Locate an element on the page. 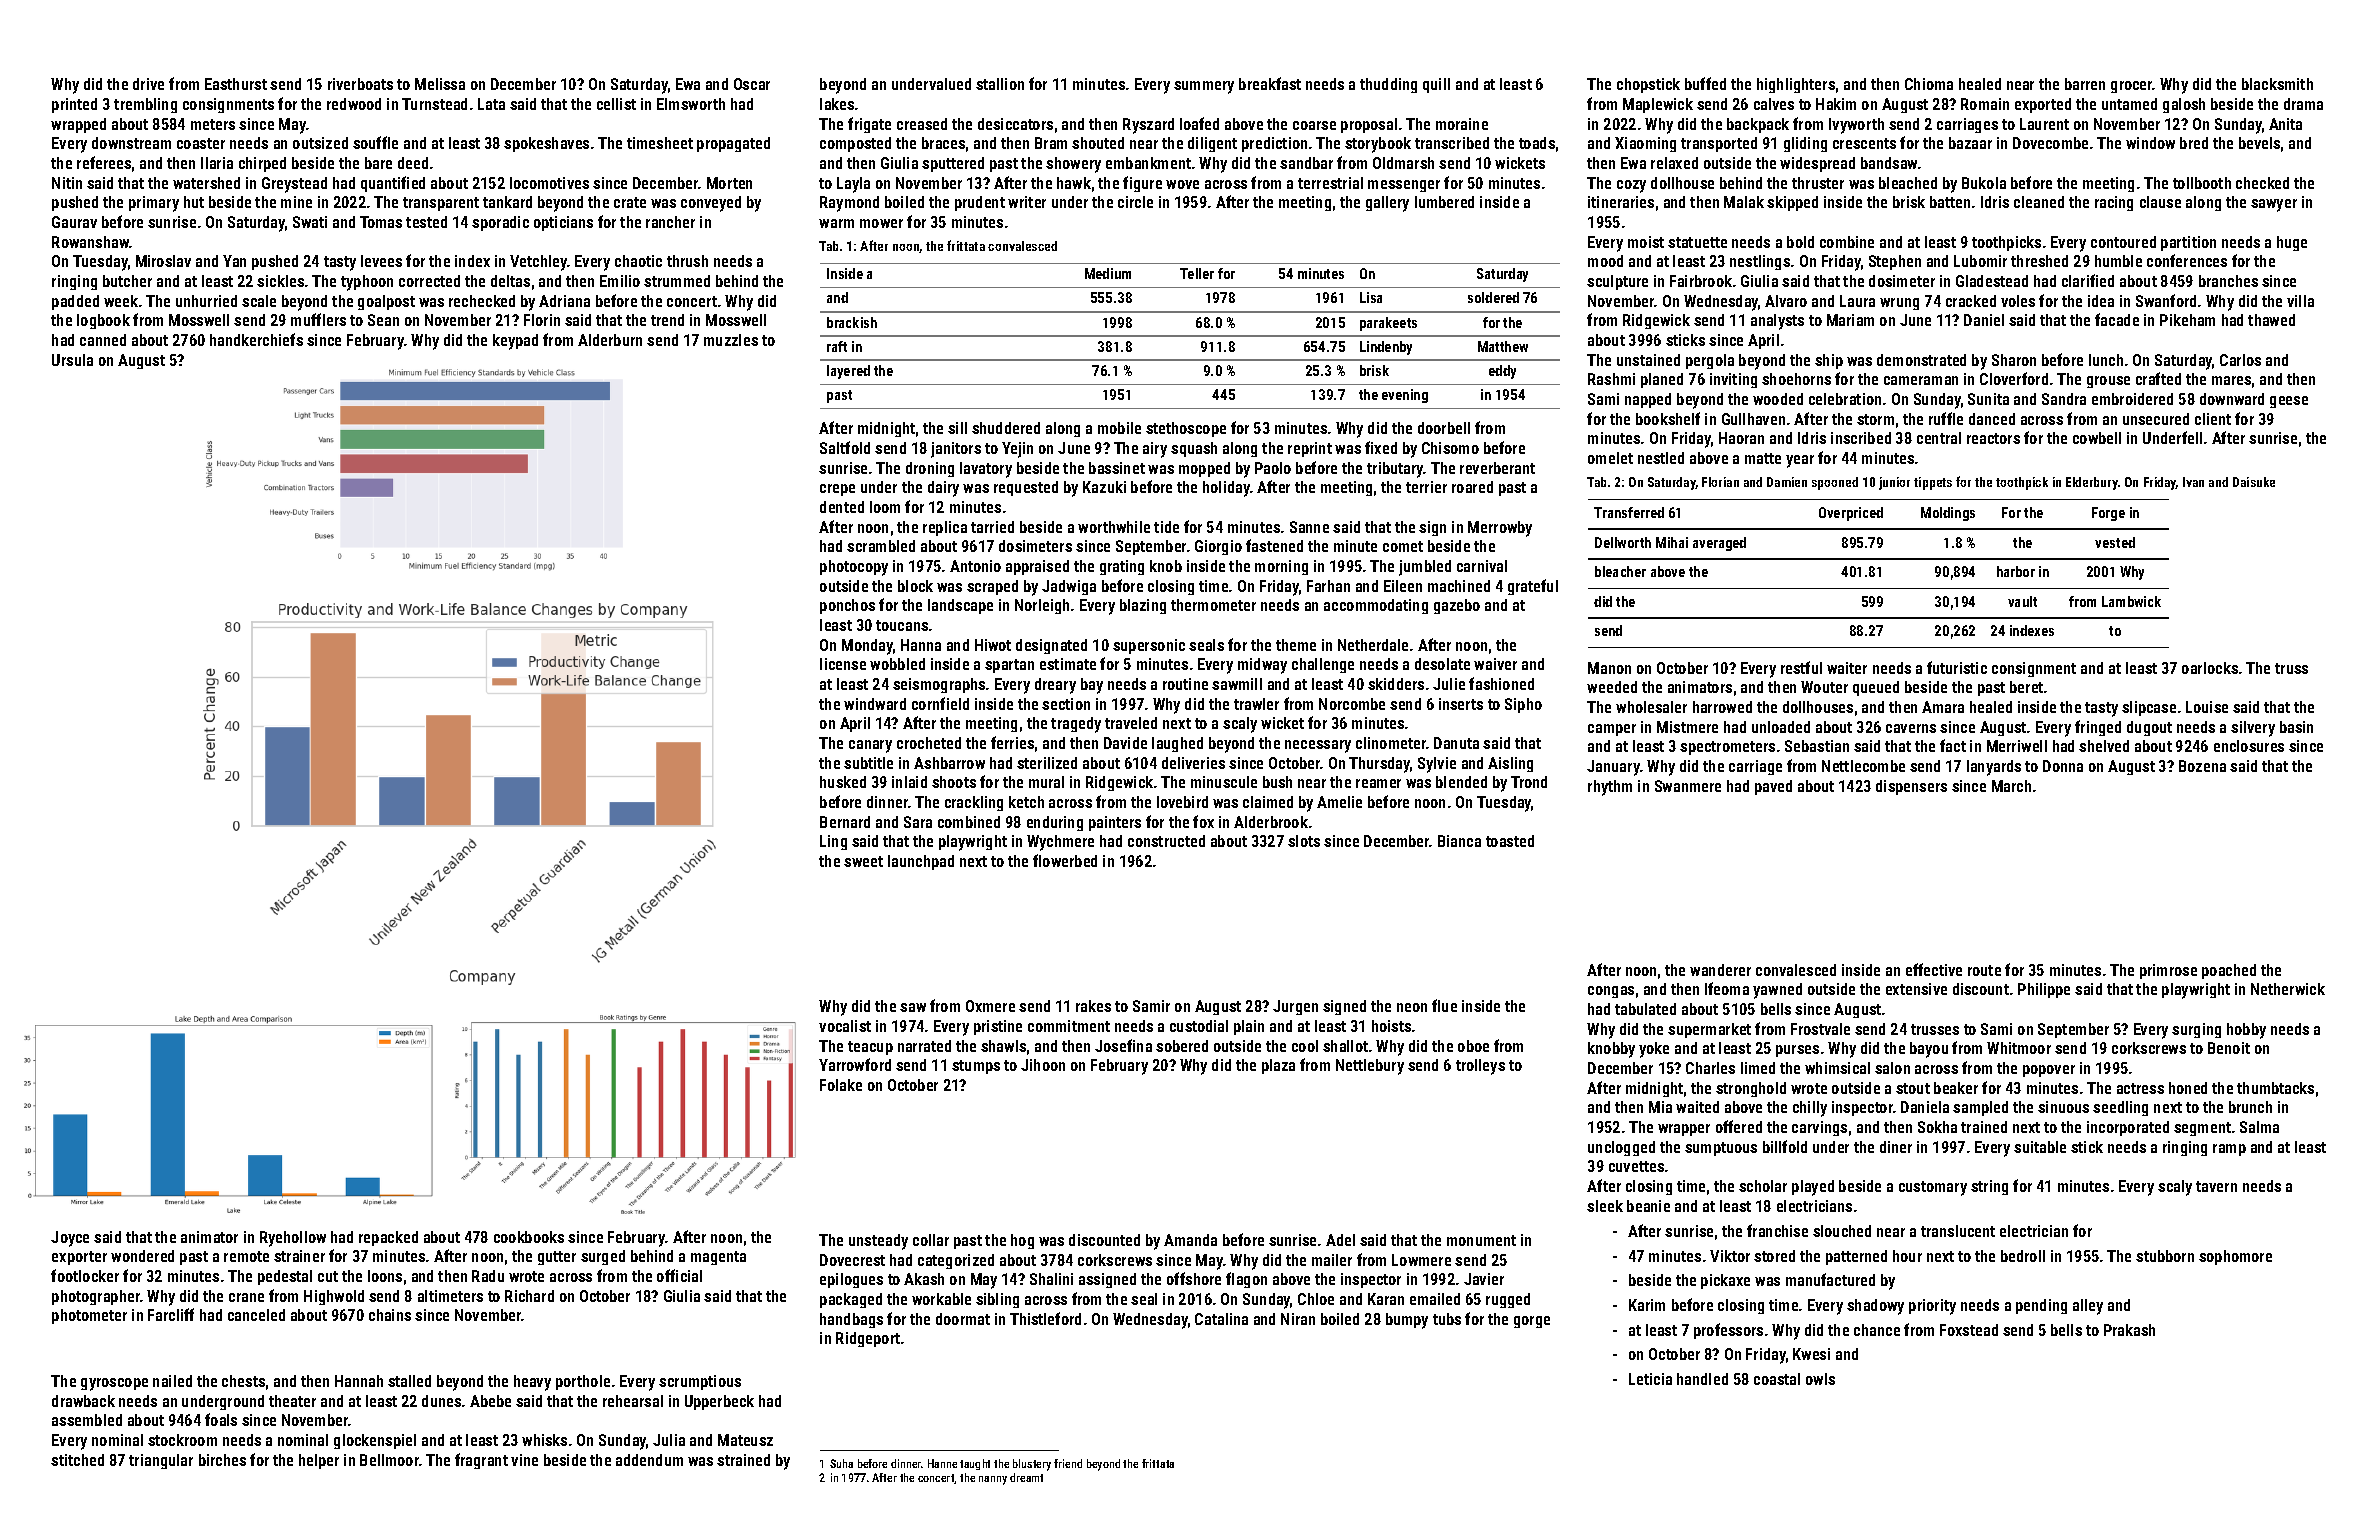  Antonio is located at coordinates (975, 566).
